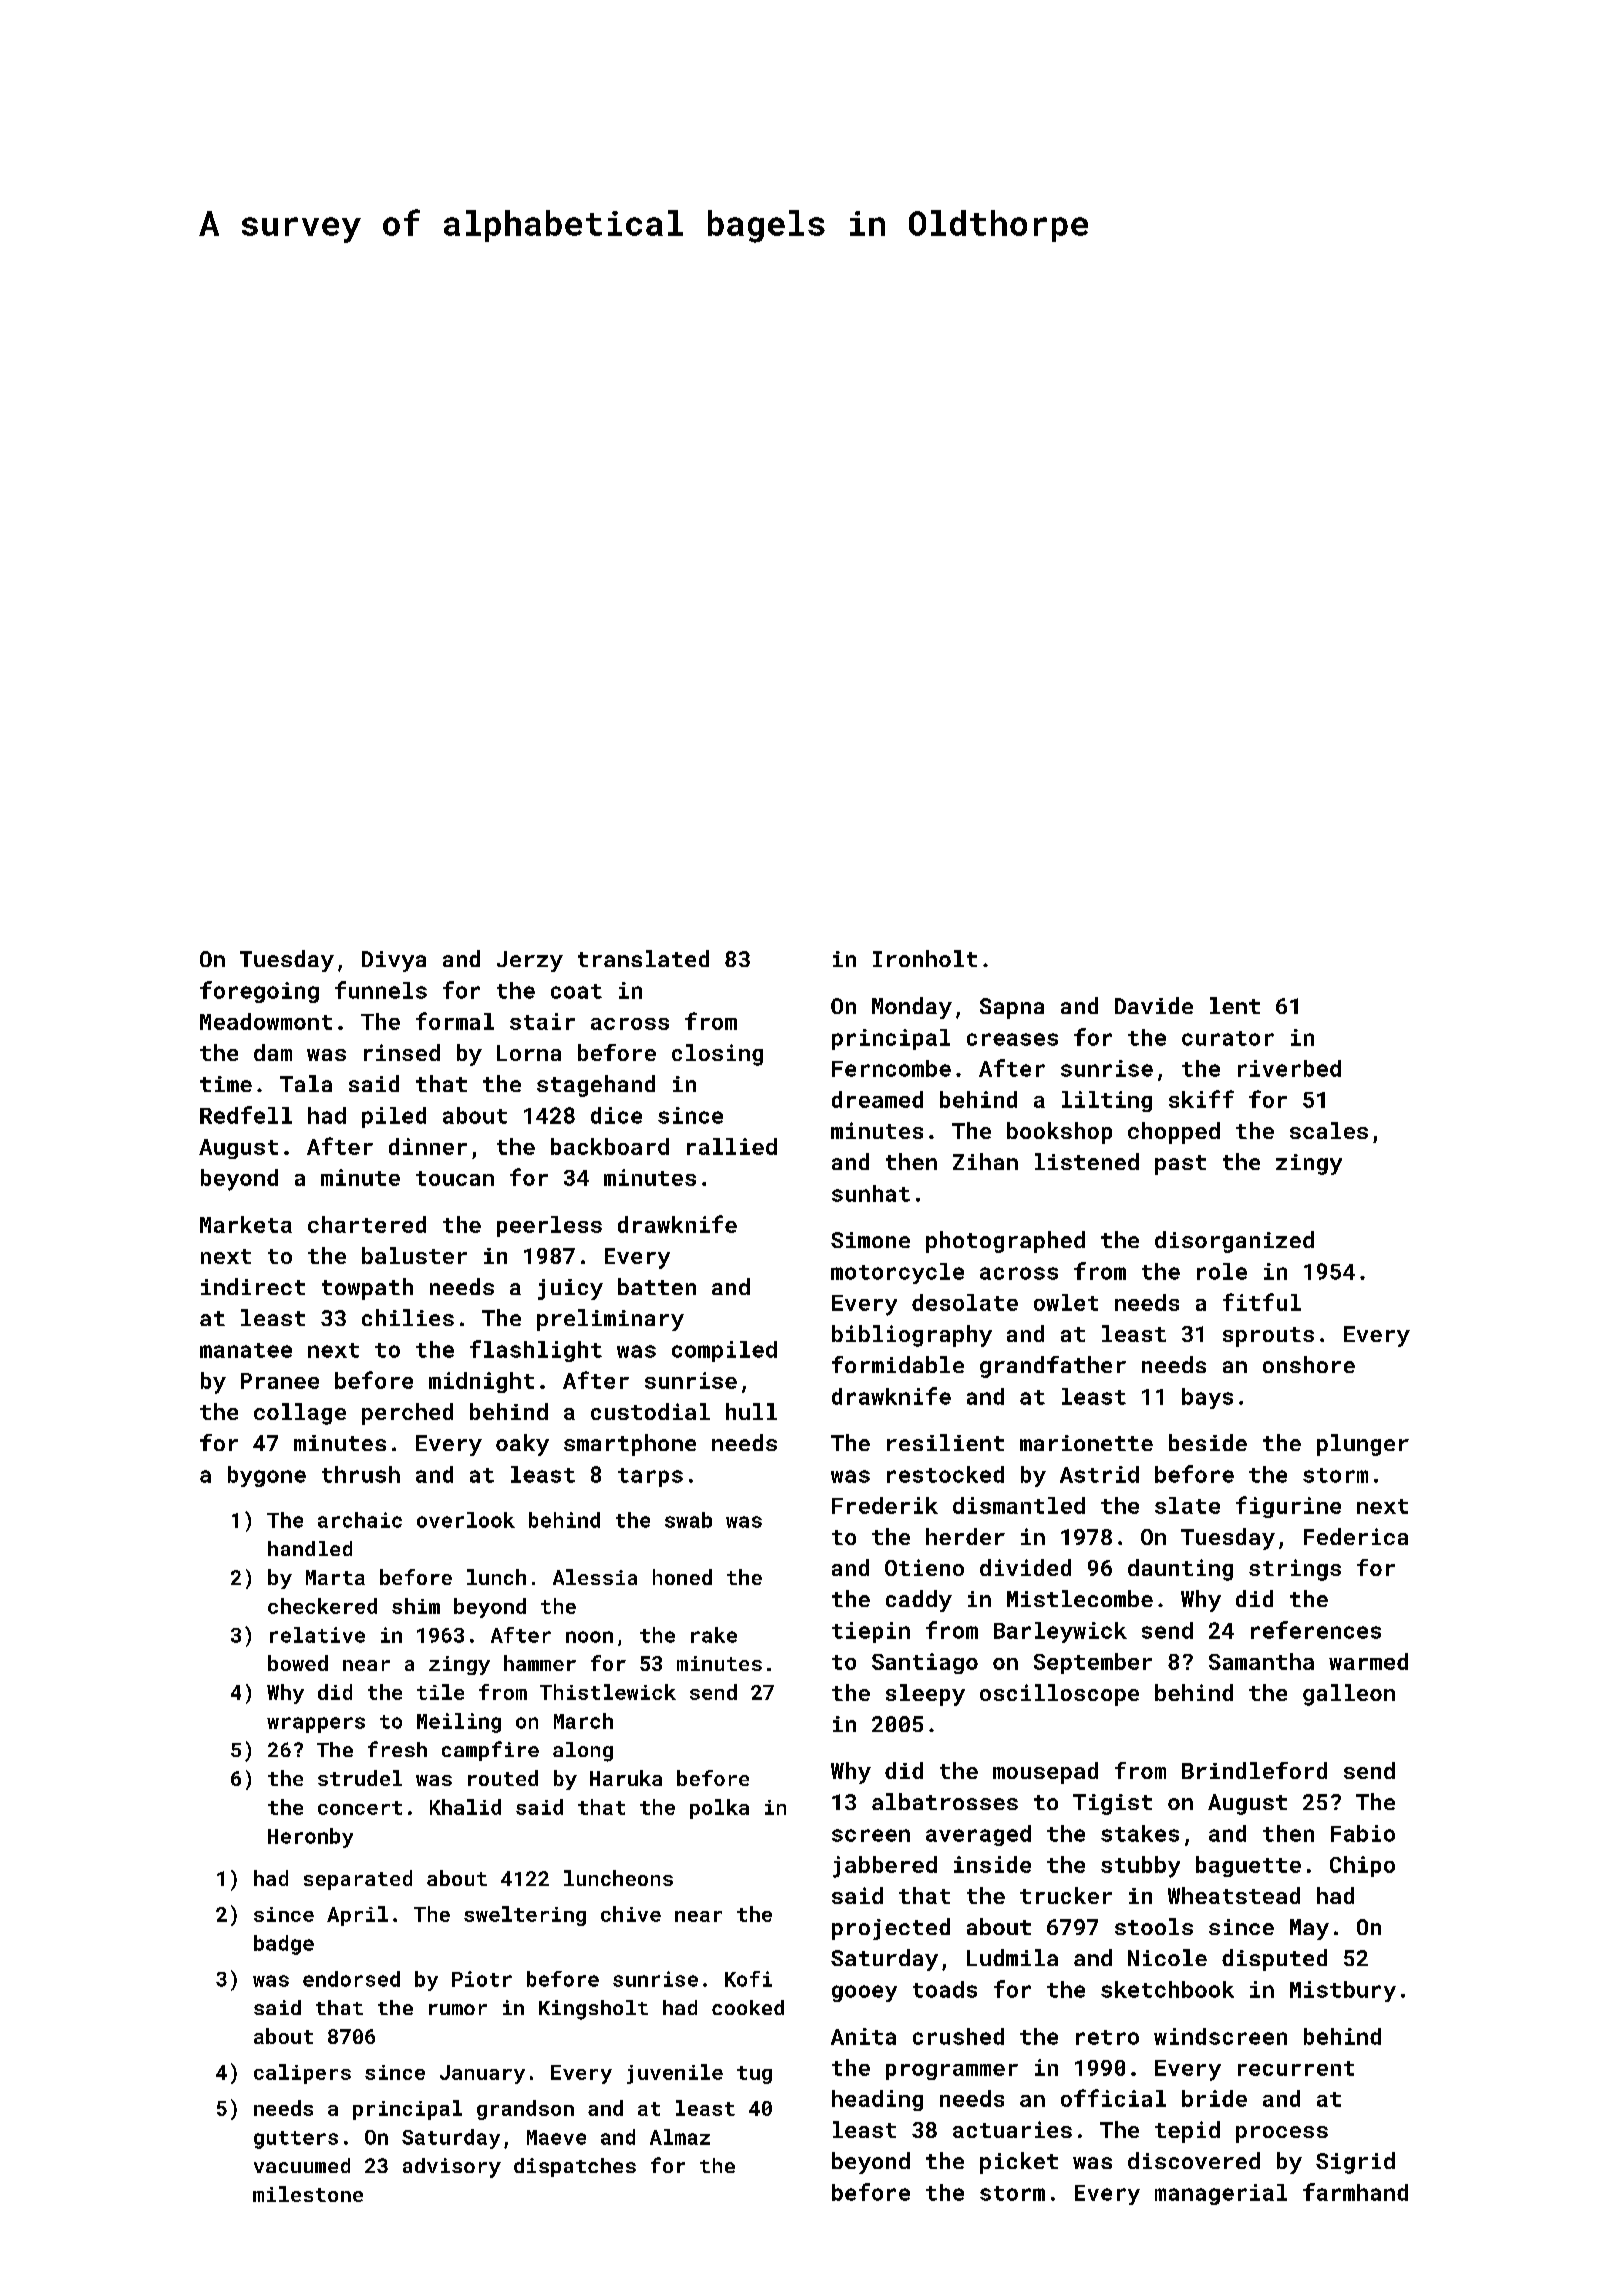  Describe the element at coordinates (1235, 1005) in the screenshot. I see `lent` at that location.
